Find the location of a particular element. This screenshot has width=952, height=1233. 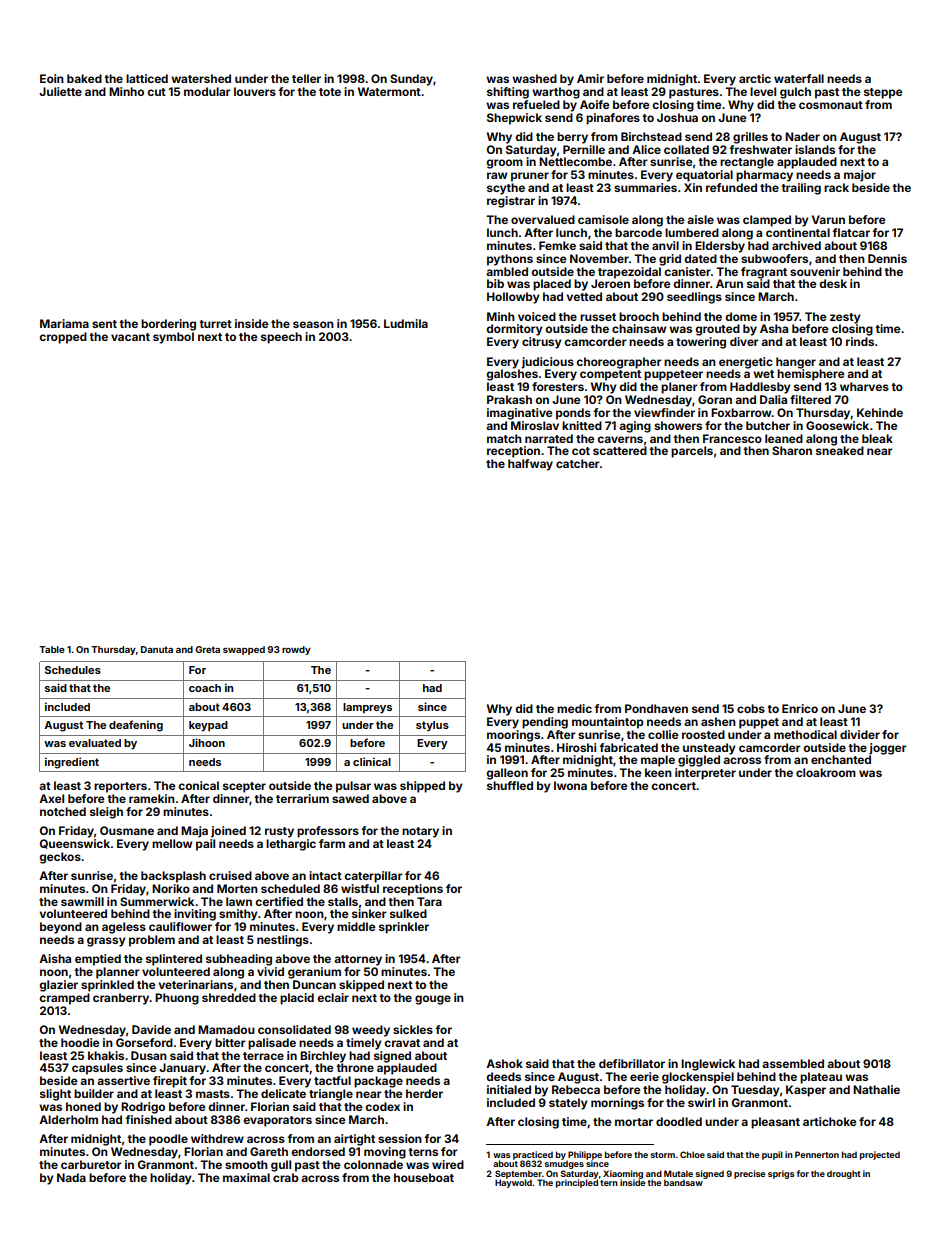

Mariama is located at coordinates (64, 323).
